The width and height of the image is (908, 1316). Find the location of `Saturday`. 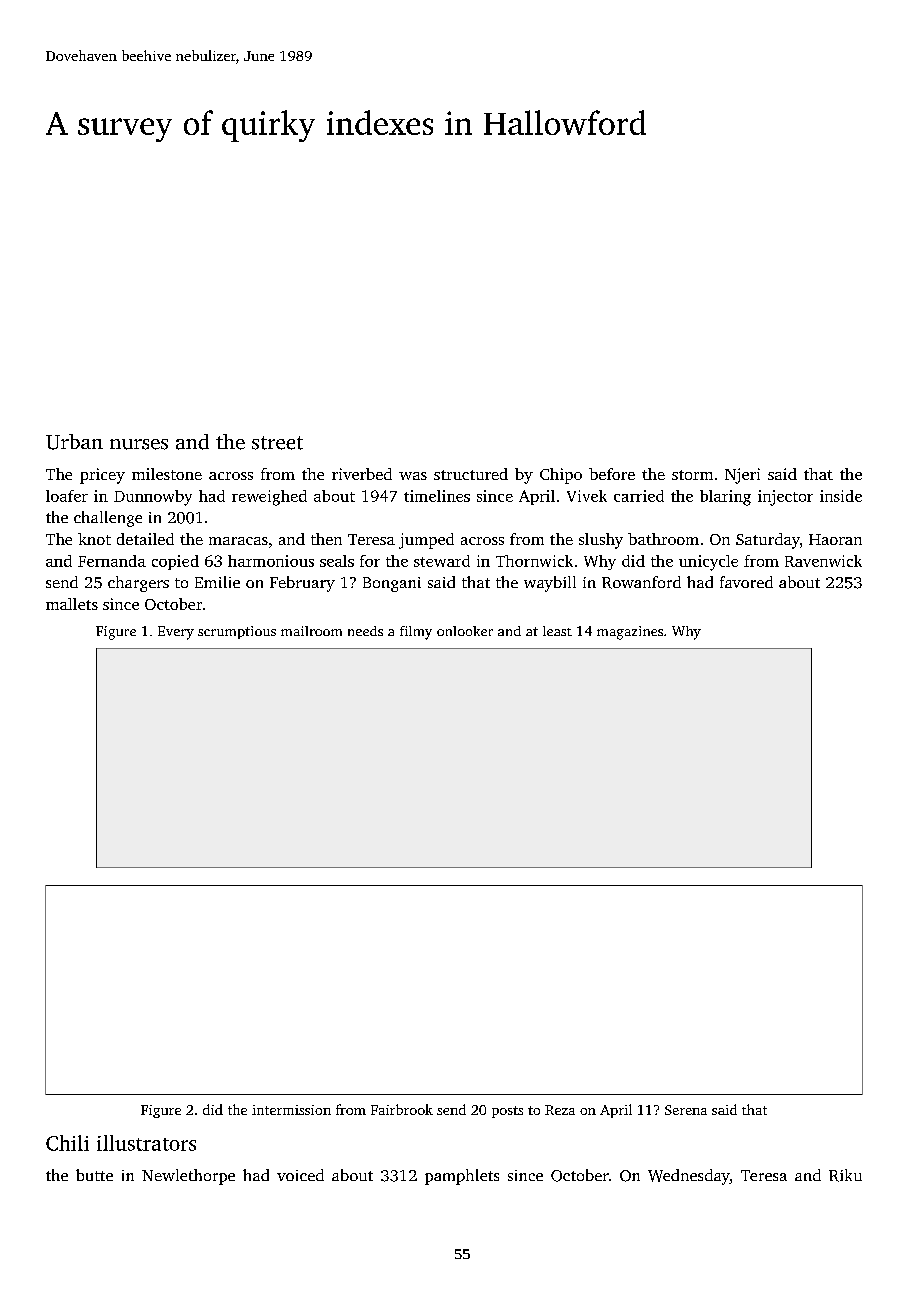

Saturday is located at coordinates (768, 541).
